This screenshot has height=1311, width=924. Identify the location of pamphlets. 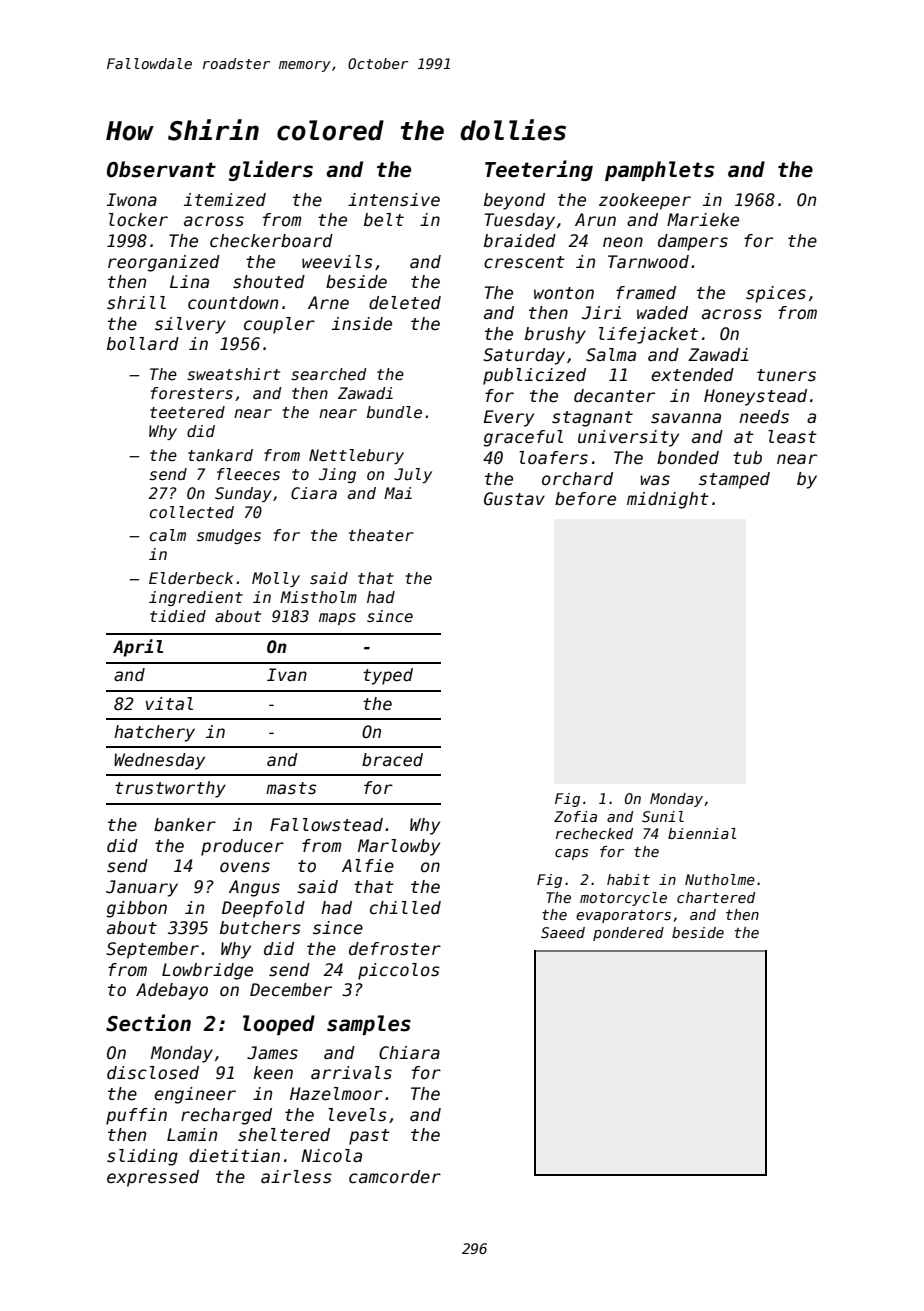
(659, 171).
